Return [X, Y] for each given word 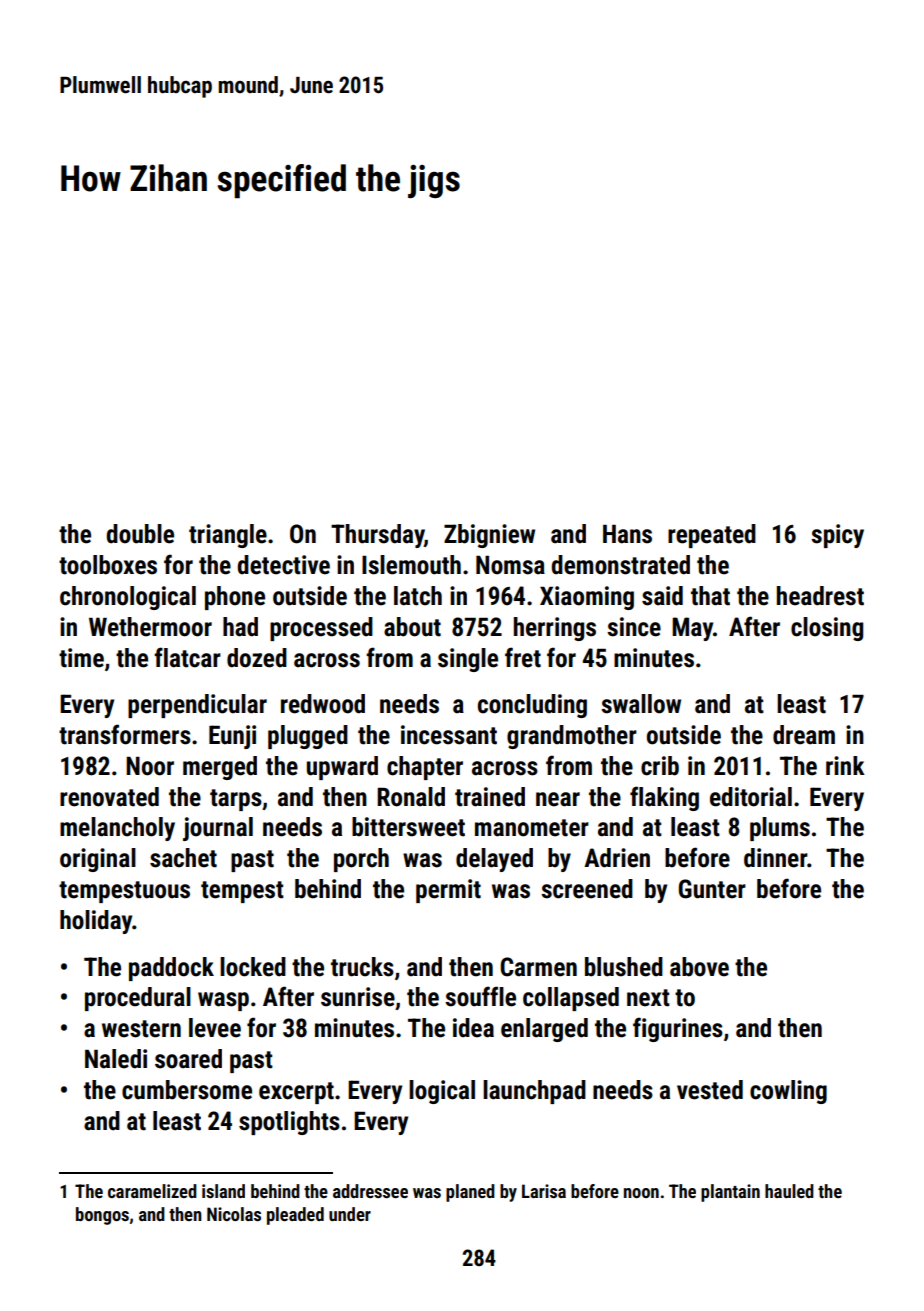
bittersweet [408, 827]
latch [418, 596]
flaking [664, 798]
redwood [323, 704]
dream [804, 735]
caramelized [152, 1191]
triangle [228, 536]
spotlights [289, 1123]
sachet [183, 858]
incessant [449, 735]
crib [660, 766]
